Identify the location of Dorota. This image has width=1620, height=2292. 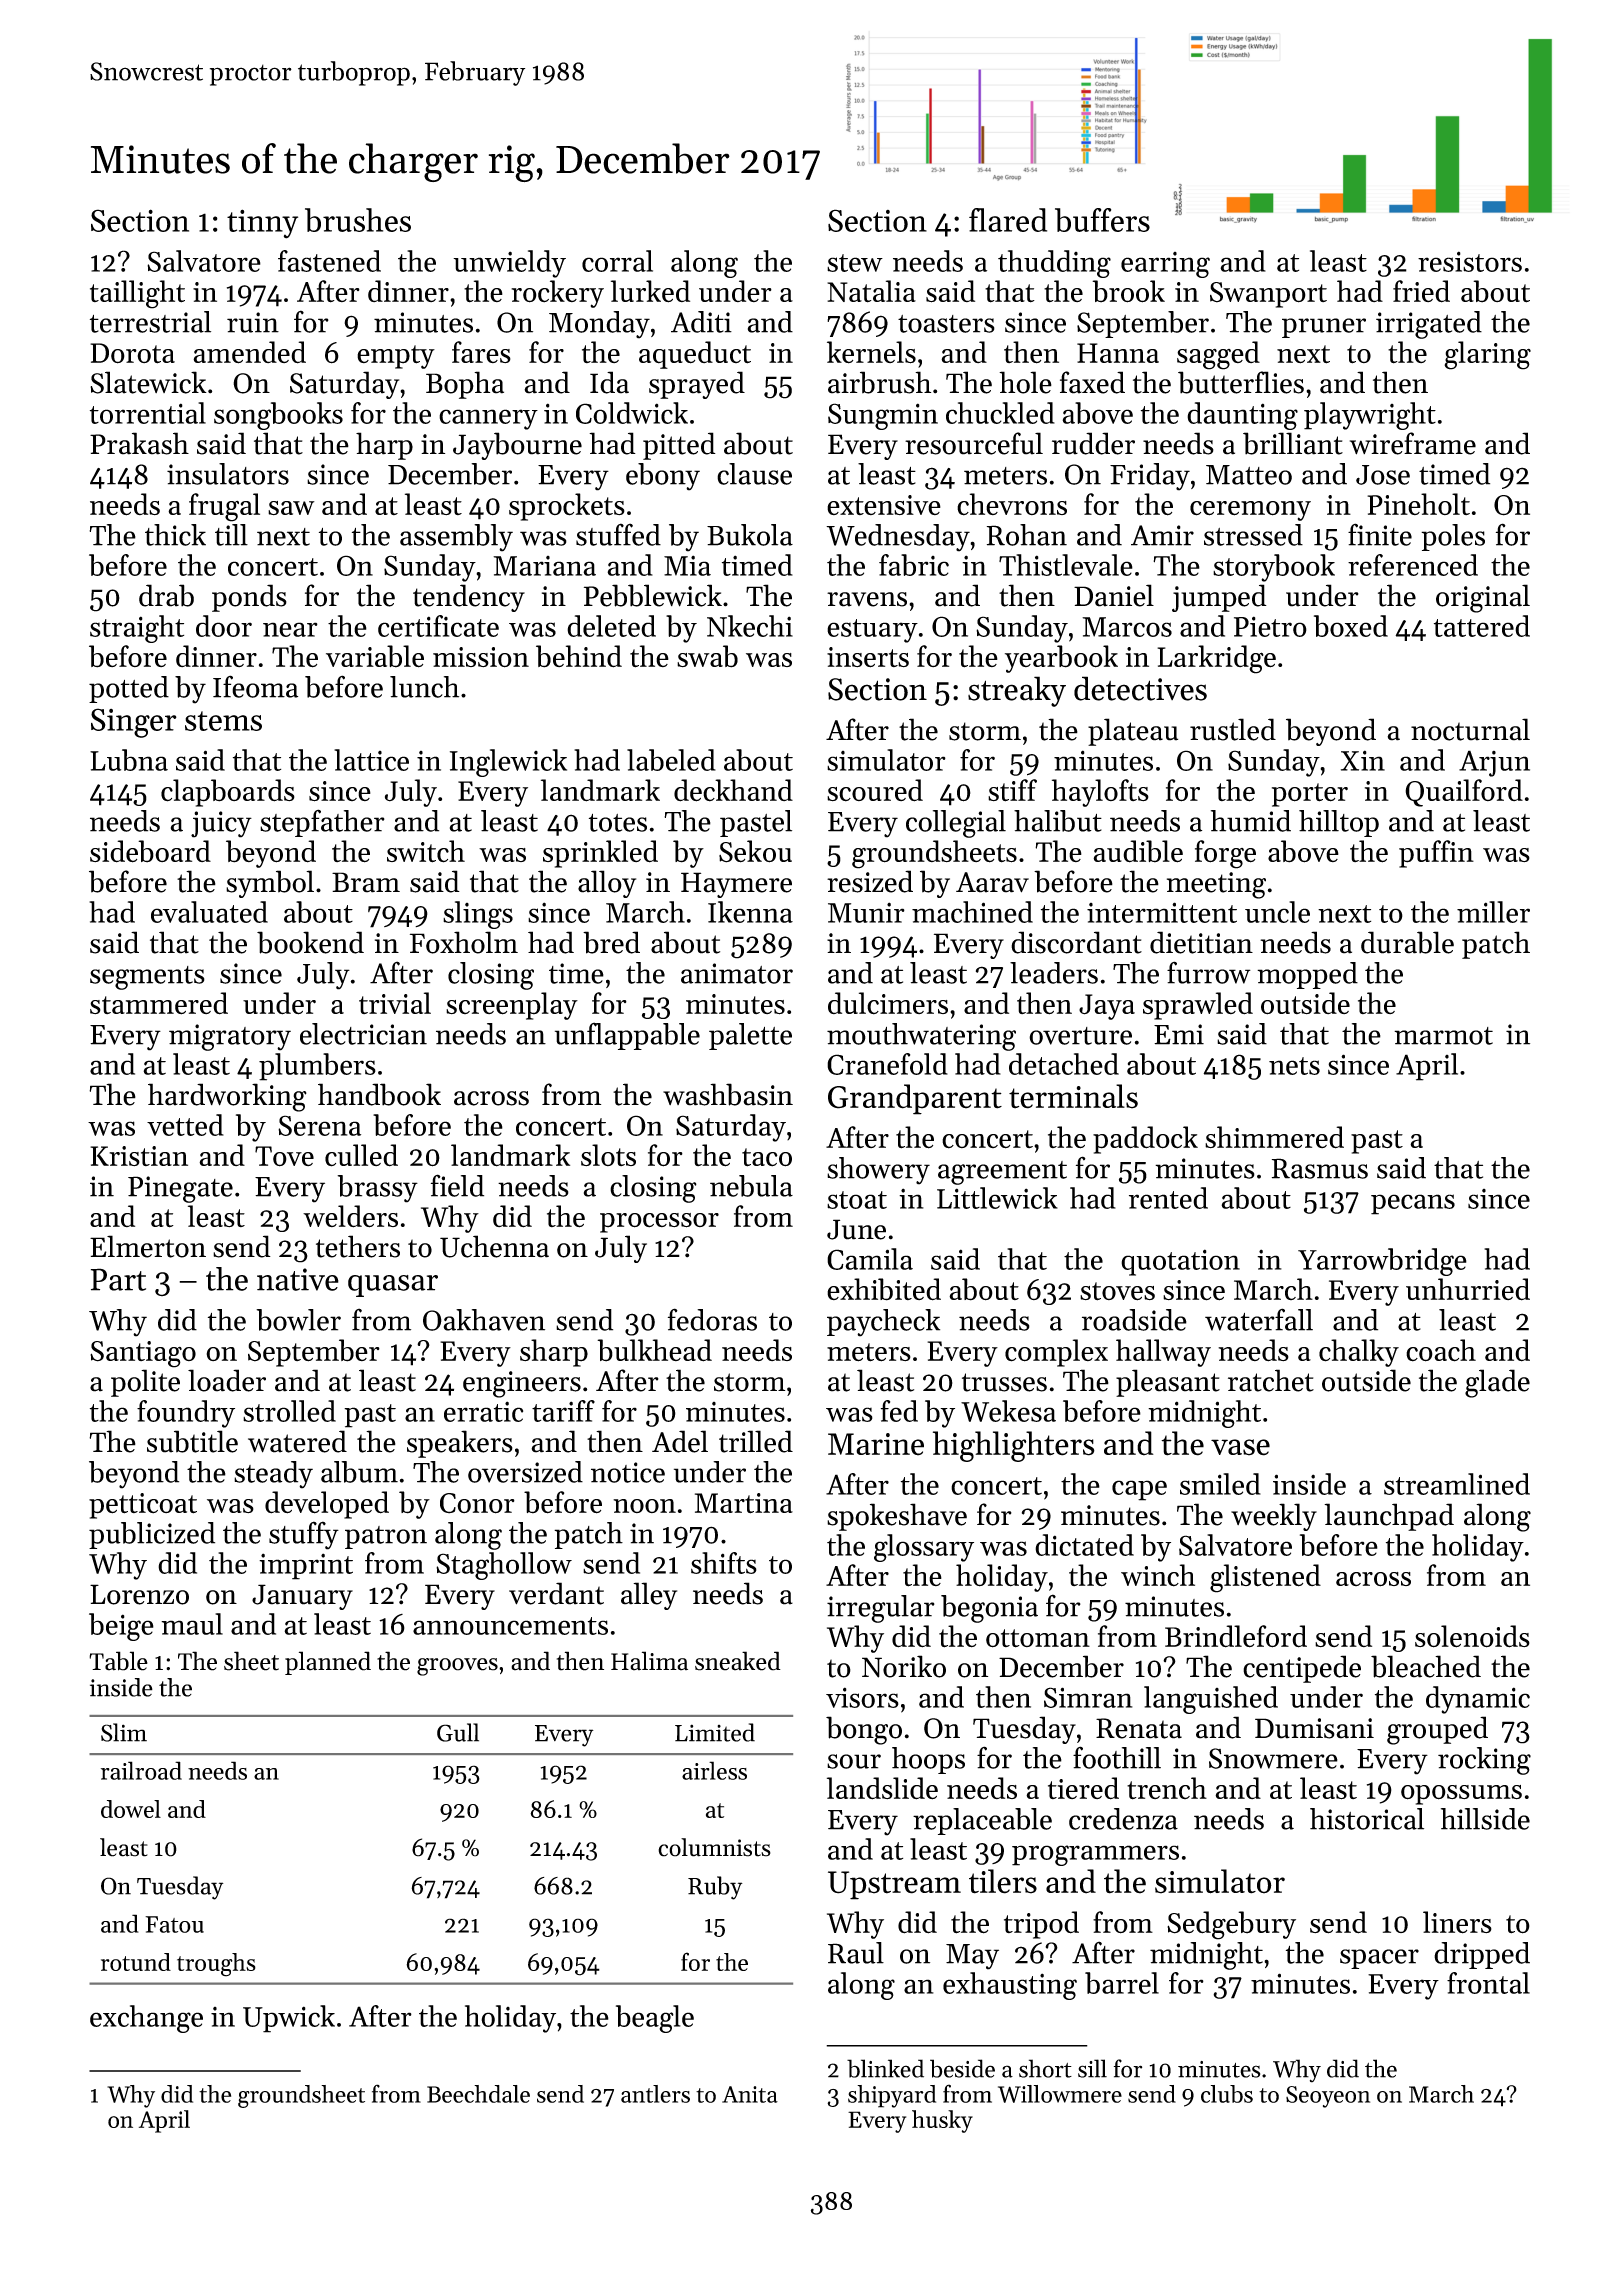
(132, 353).
